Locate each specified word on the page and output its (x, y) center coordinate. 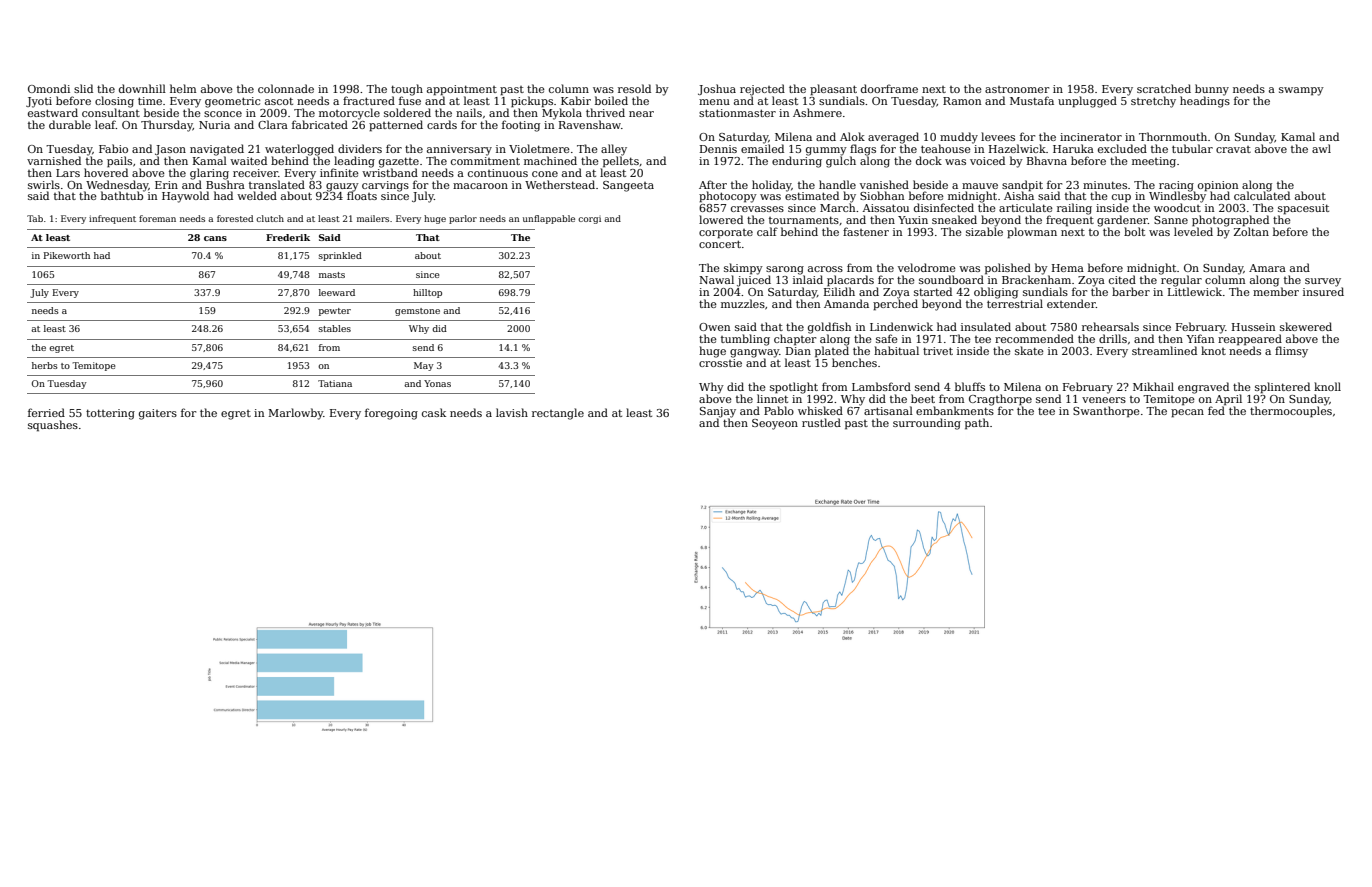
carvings (385, 186)
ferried (46, 412)
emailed (762, 148)
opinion (1218, 186)
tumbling (745, 340)
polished (1008, 268)
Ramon (962, 101)
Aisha (1019, 195)
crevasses (757, 209)
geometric (232, 102)
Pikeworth (66, 255)
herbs (45, 365)
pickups (532, 102)
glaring (209, 174)
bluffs (970, 386)
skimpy (743, 269)
